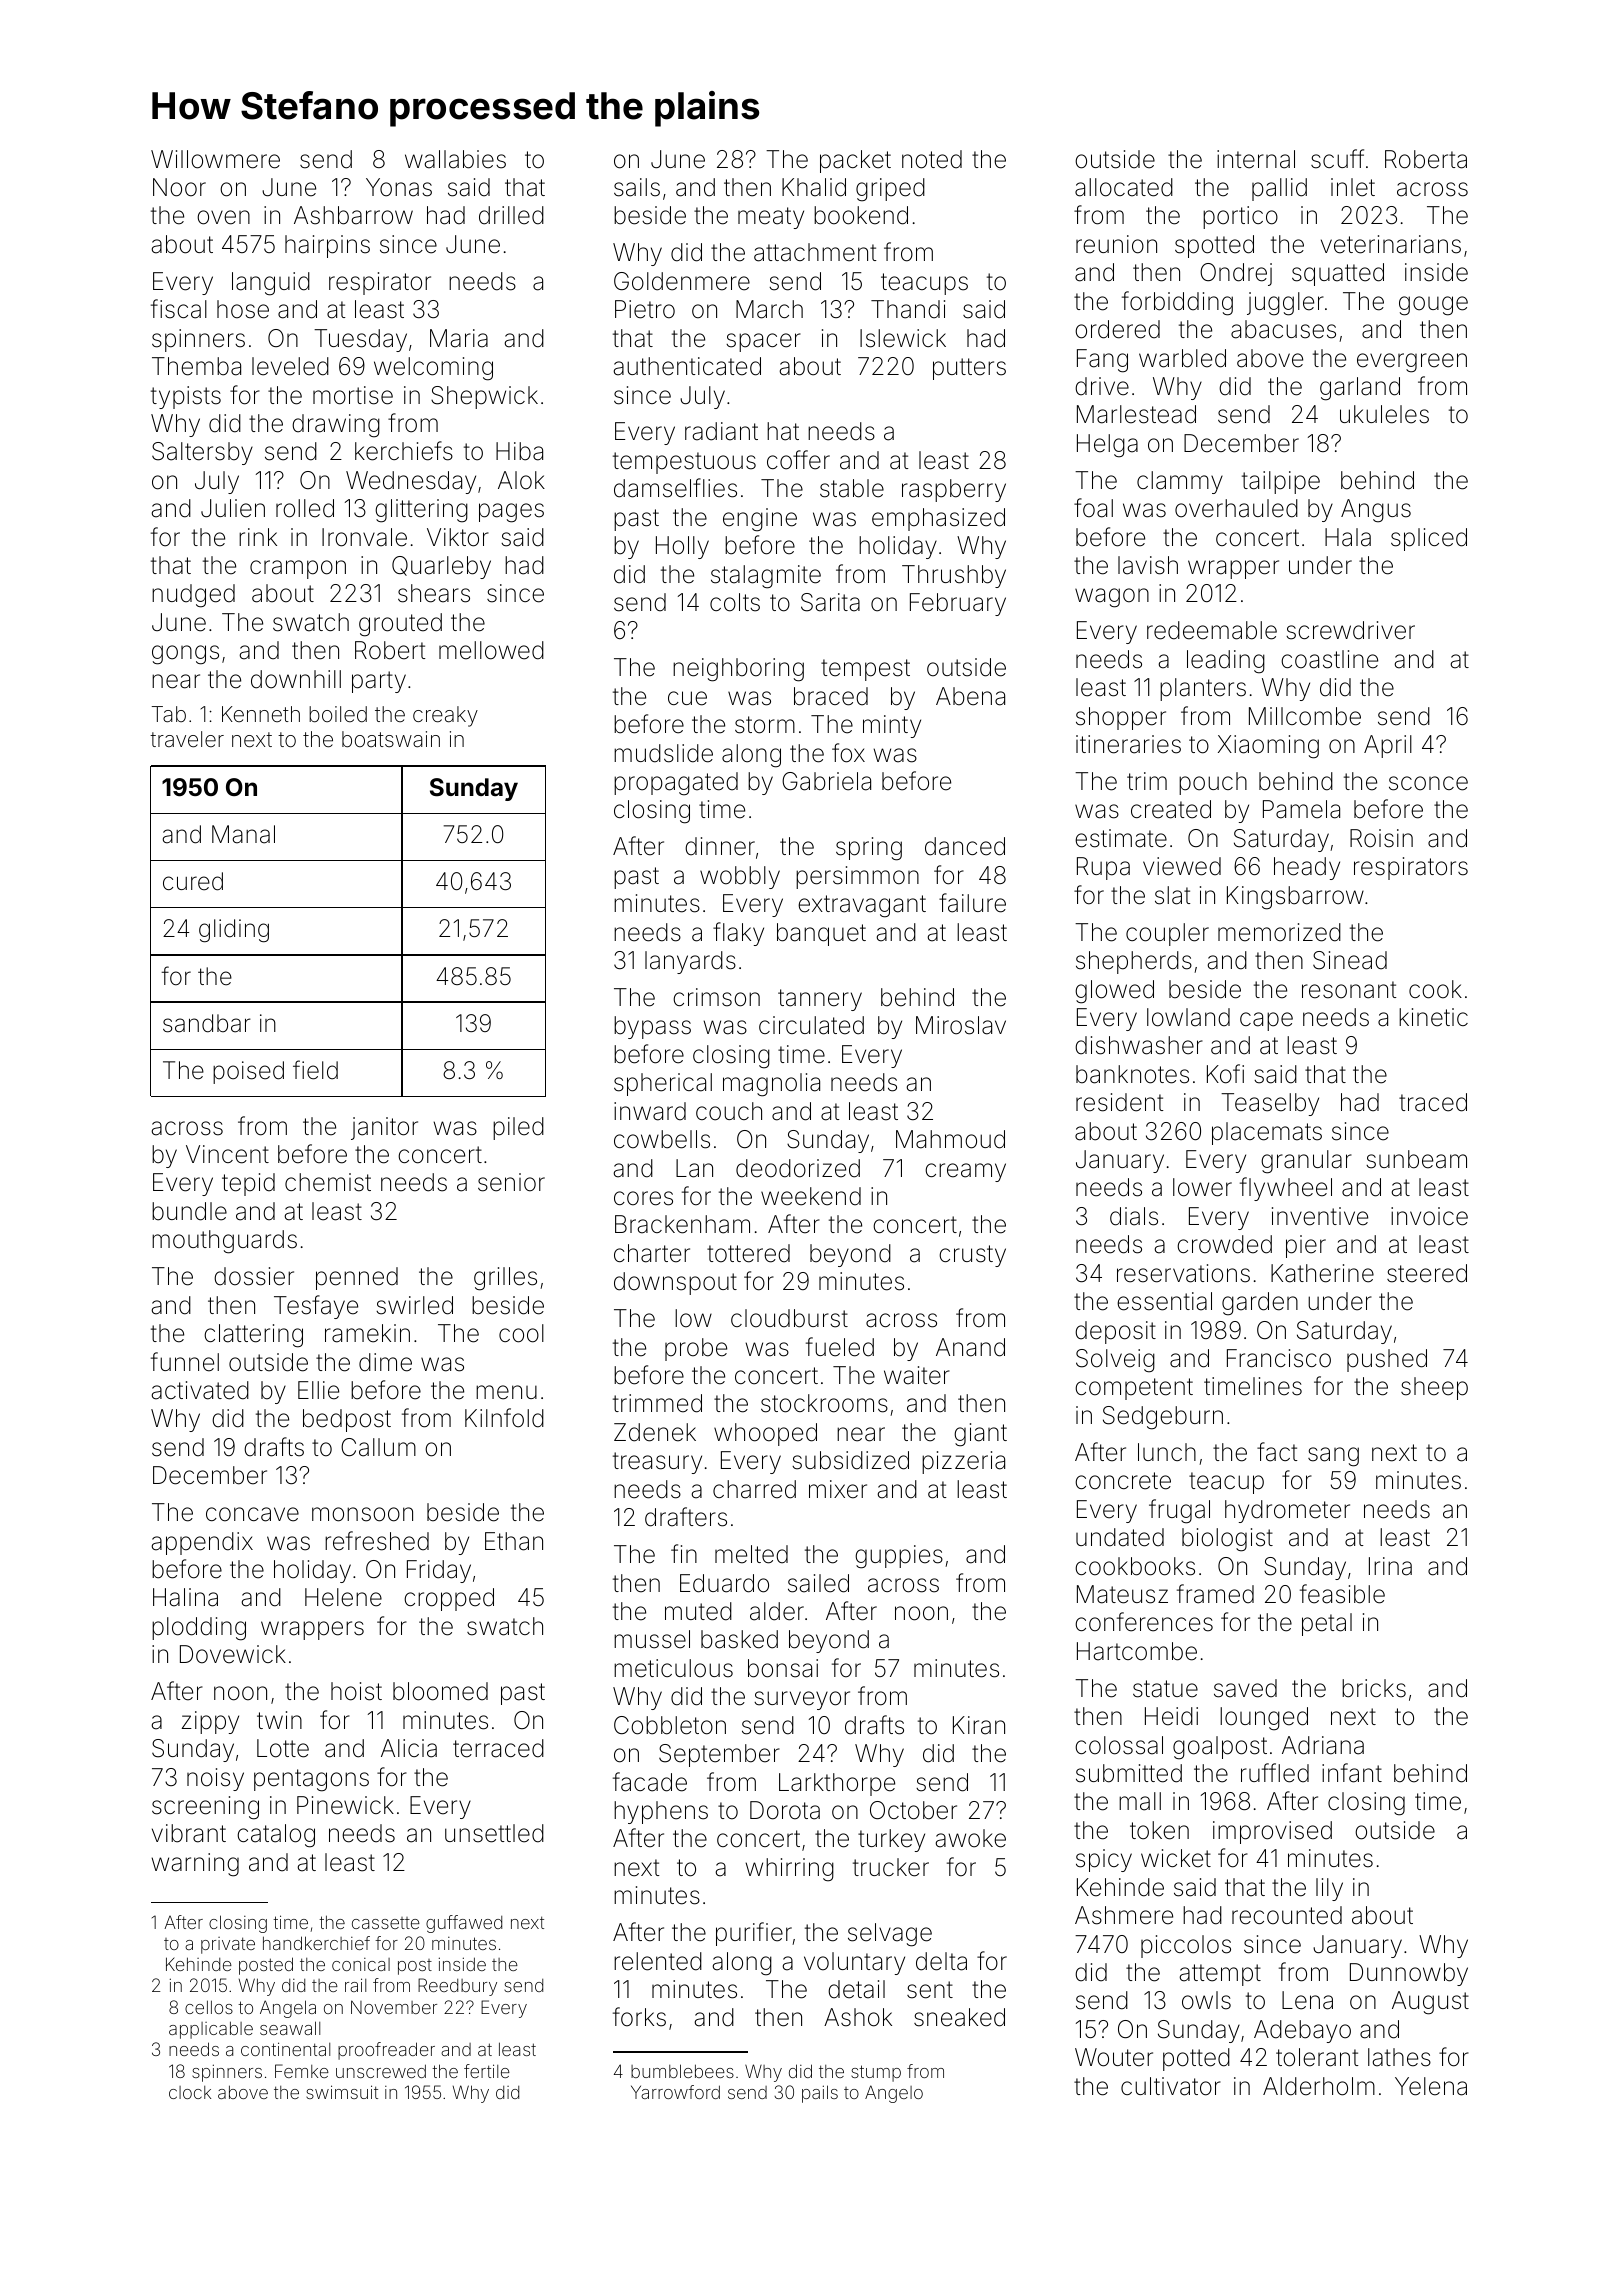 This screenshot has width=1620, height=2292. I want to click on Willowmere, so click(215, 159).
